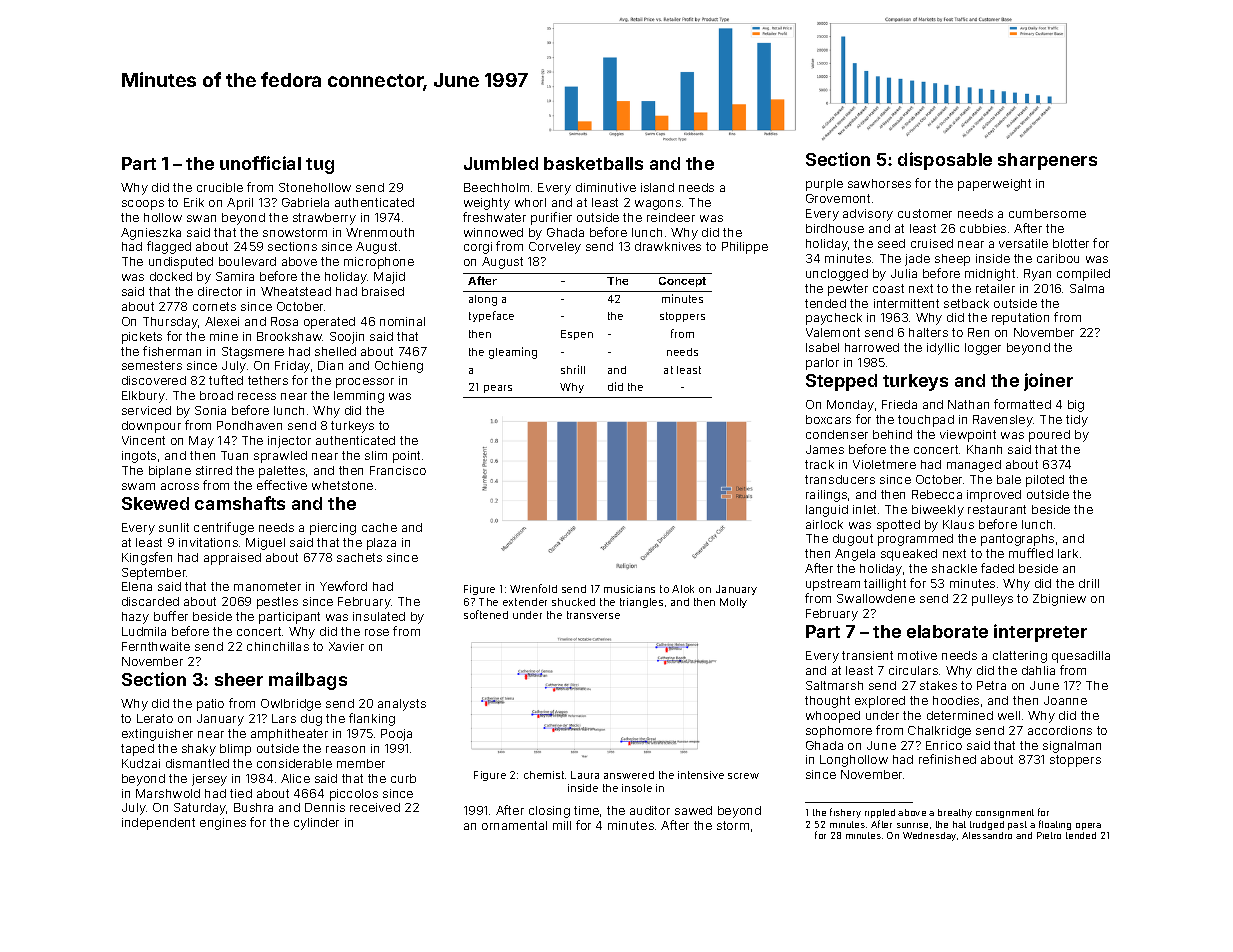 Image resolution: width=1233 pixels, height=952 pixels. I want to click on biplane, so click(170, 472).
